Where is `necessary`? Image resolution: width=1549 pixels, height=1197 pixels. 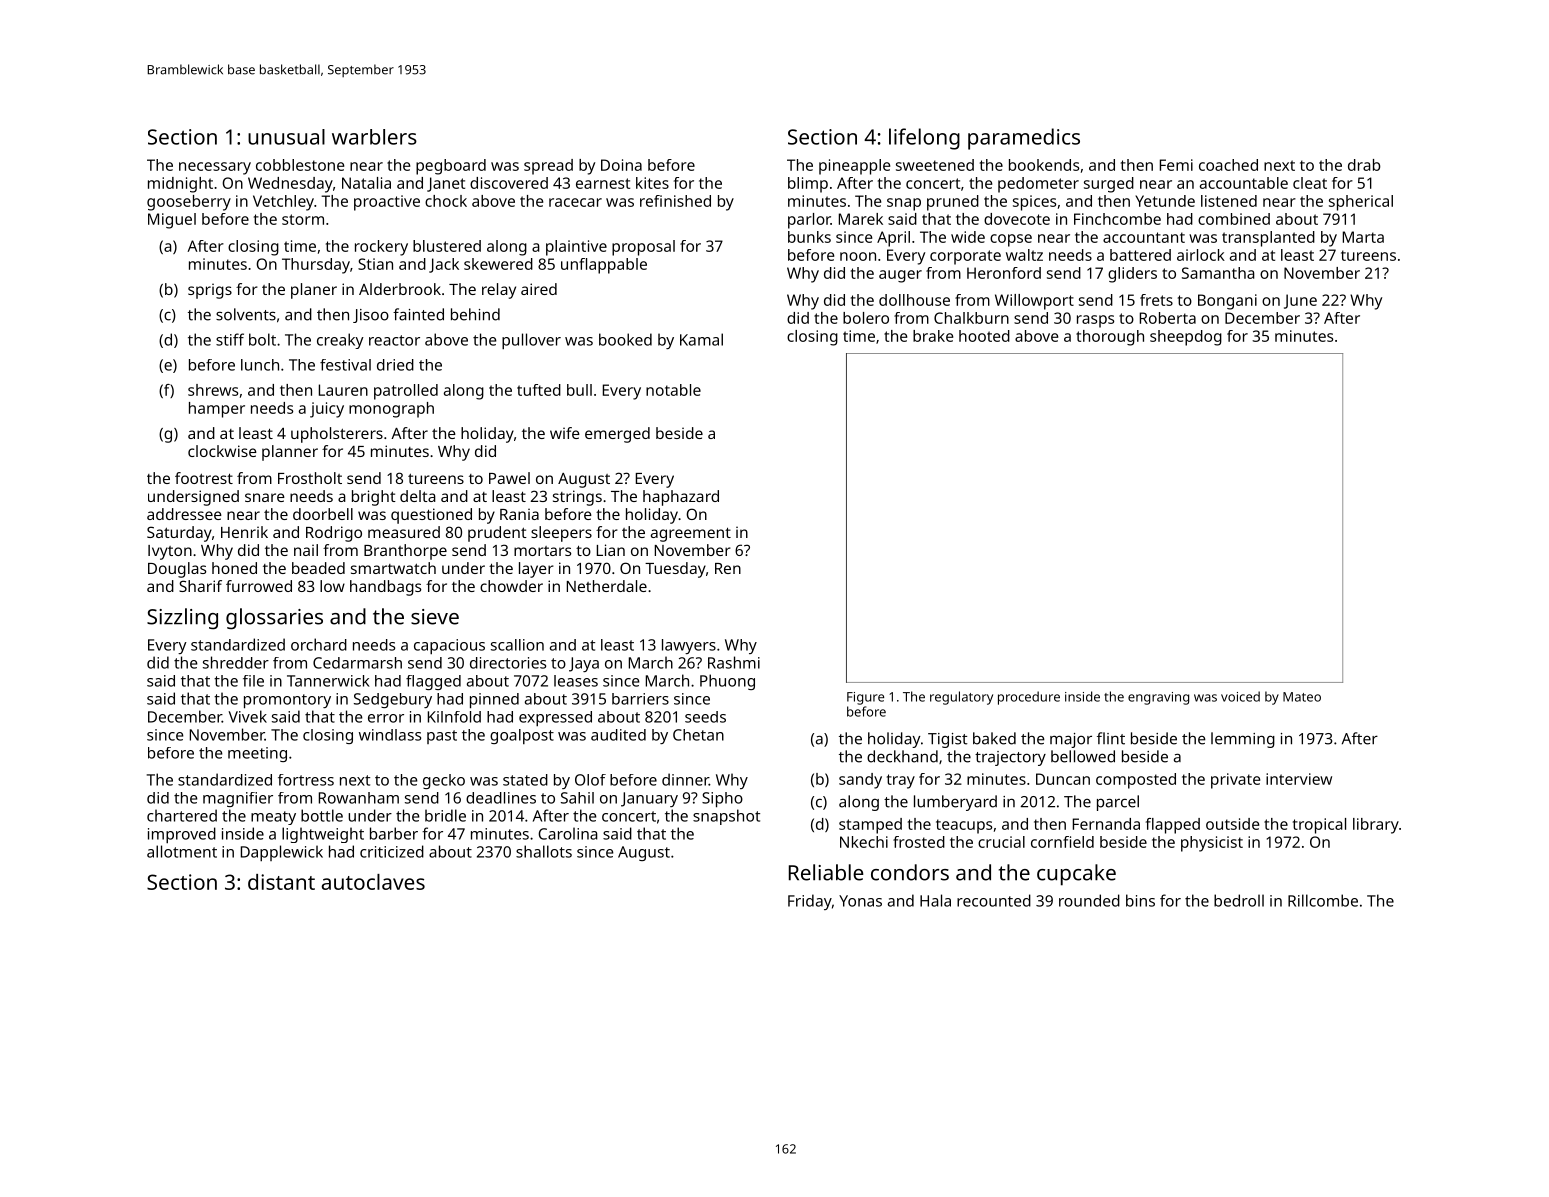
necessary is located at coordinates (215, 168).
